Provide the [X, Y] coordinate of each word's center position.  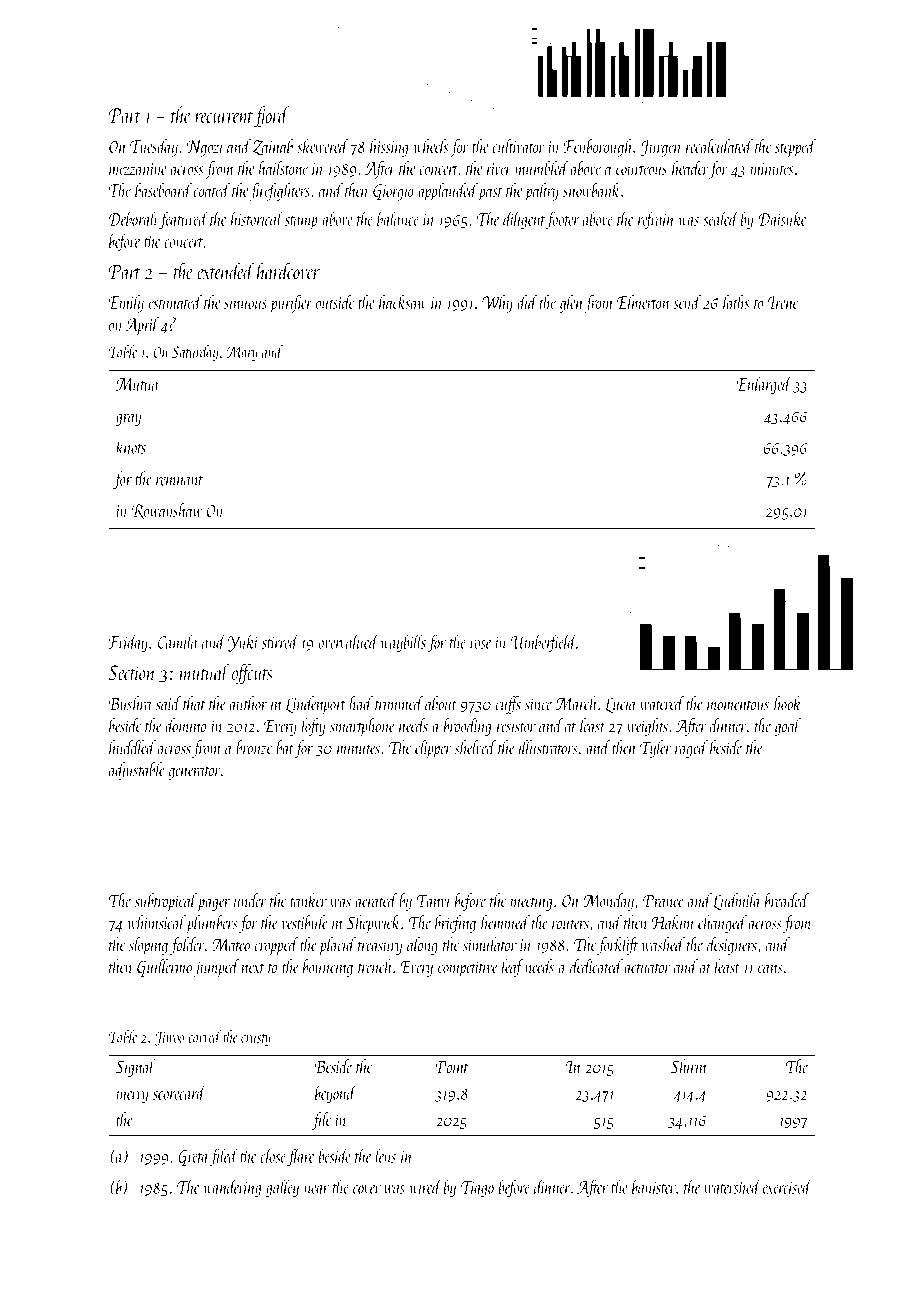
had [361, 703]
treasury [380, 948]
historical [257, 218]
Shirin [689, 1066]
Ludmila [736, 902]
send [687, 302]
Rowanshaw [166, 511]
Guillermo [164, 968]
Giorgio [393, 192]
